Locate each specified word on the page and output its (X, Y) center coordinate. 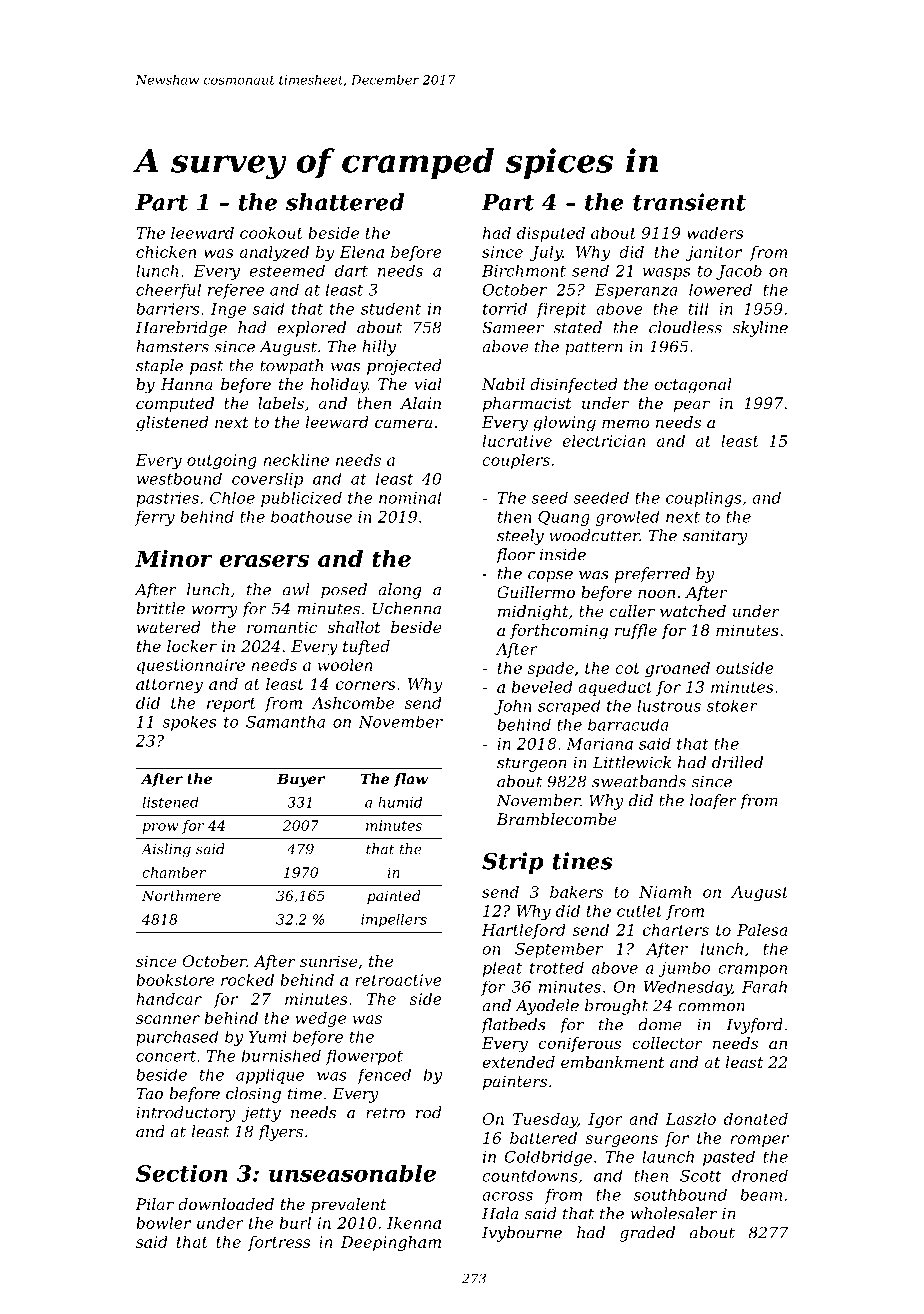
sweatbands (639, 781)
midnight (533, 613)
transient (689, 202)
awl (296, 589)
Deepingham (391, 1243)
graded (647, 1234)
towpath (291, 367)
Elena (361, 252)
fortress (279, 1243)
